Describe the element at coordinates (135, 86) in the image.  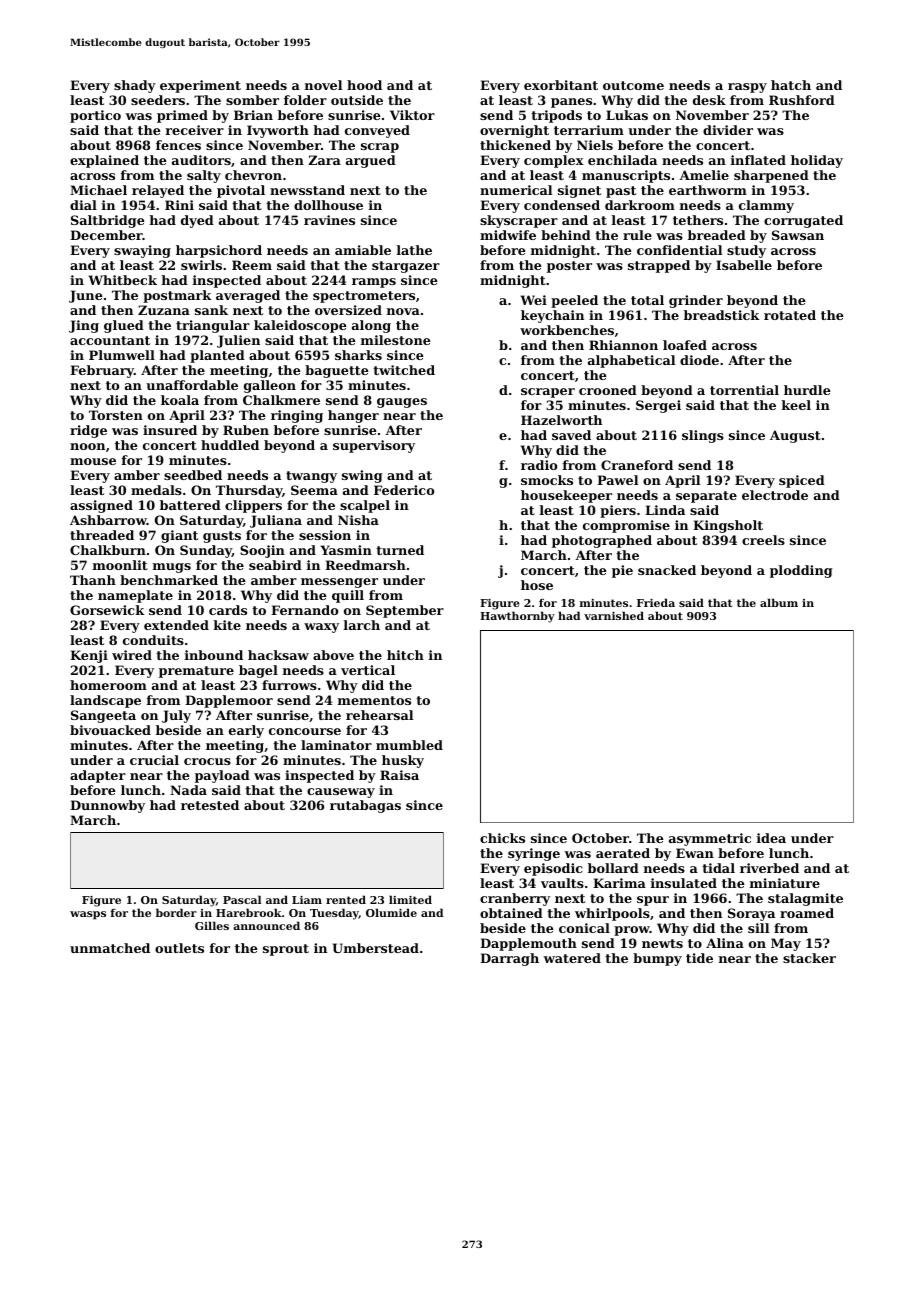
I see `shady` at that location.
